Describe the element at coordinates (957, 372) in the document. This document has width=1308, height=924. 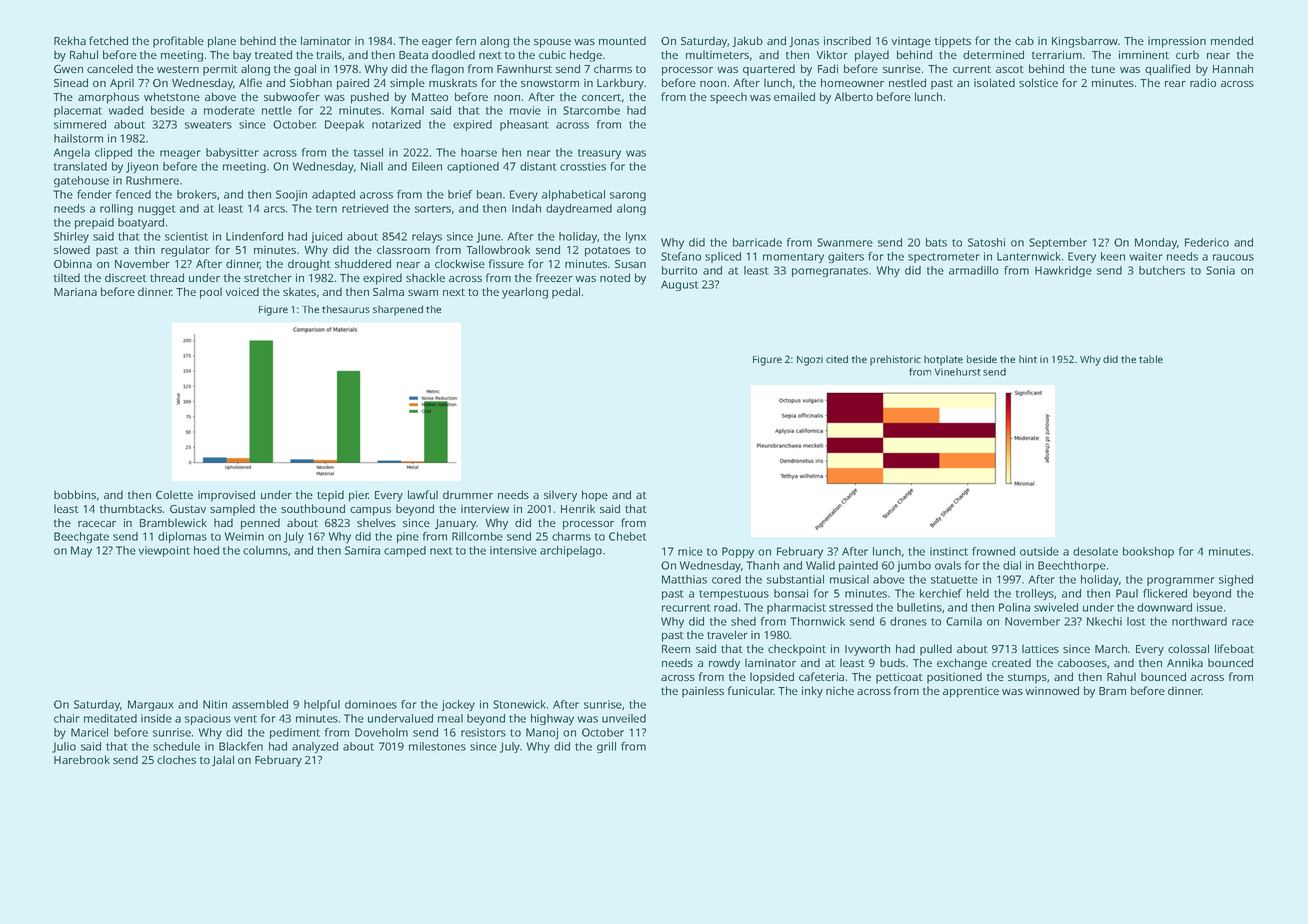
I see `Vinehurst` at that location.
